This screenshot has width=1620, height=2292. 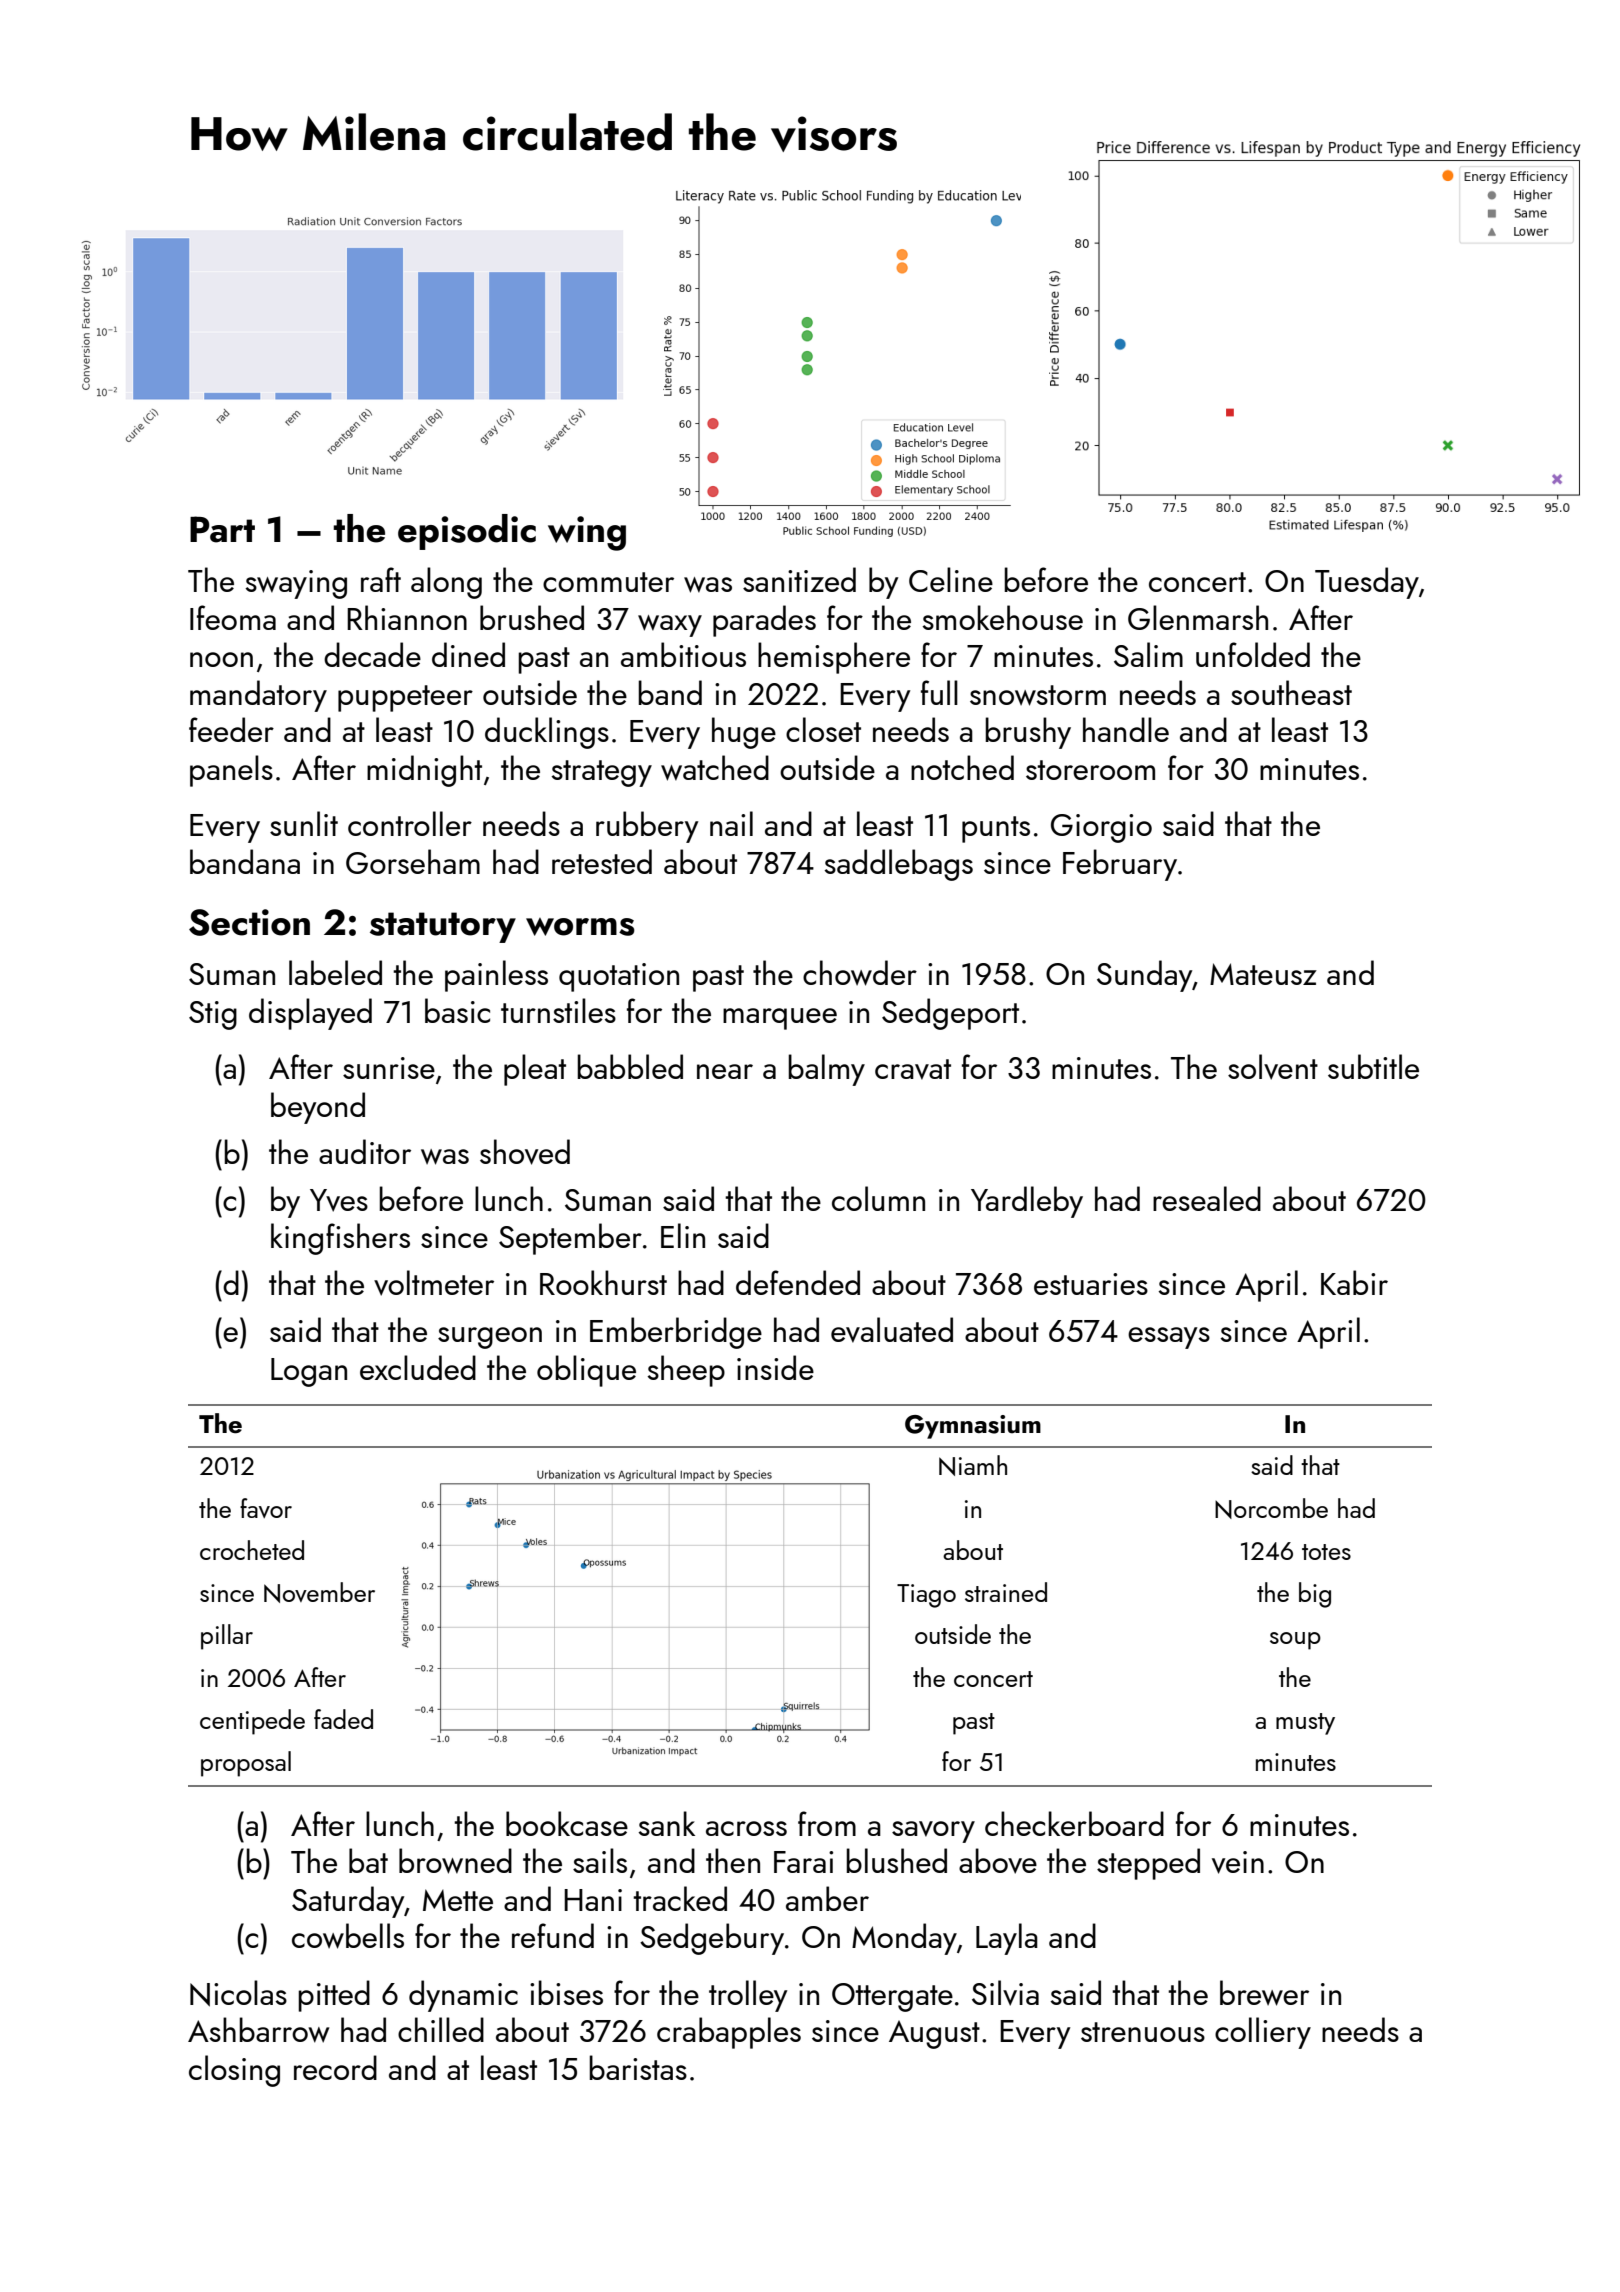 I want to click on marquee, so click(x=780, y=1019).
